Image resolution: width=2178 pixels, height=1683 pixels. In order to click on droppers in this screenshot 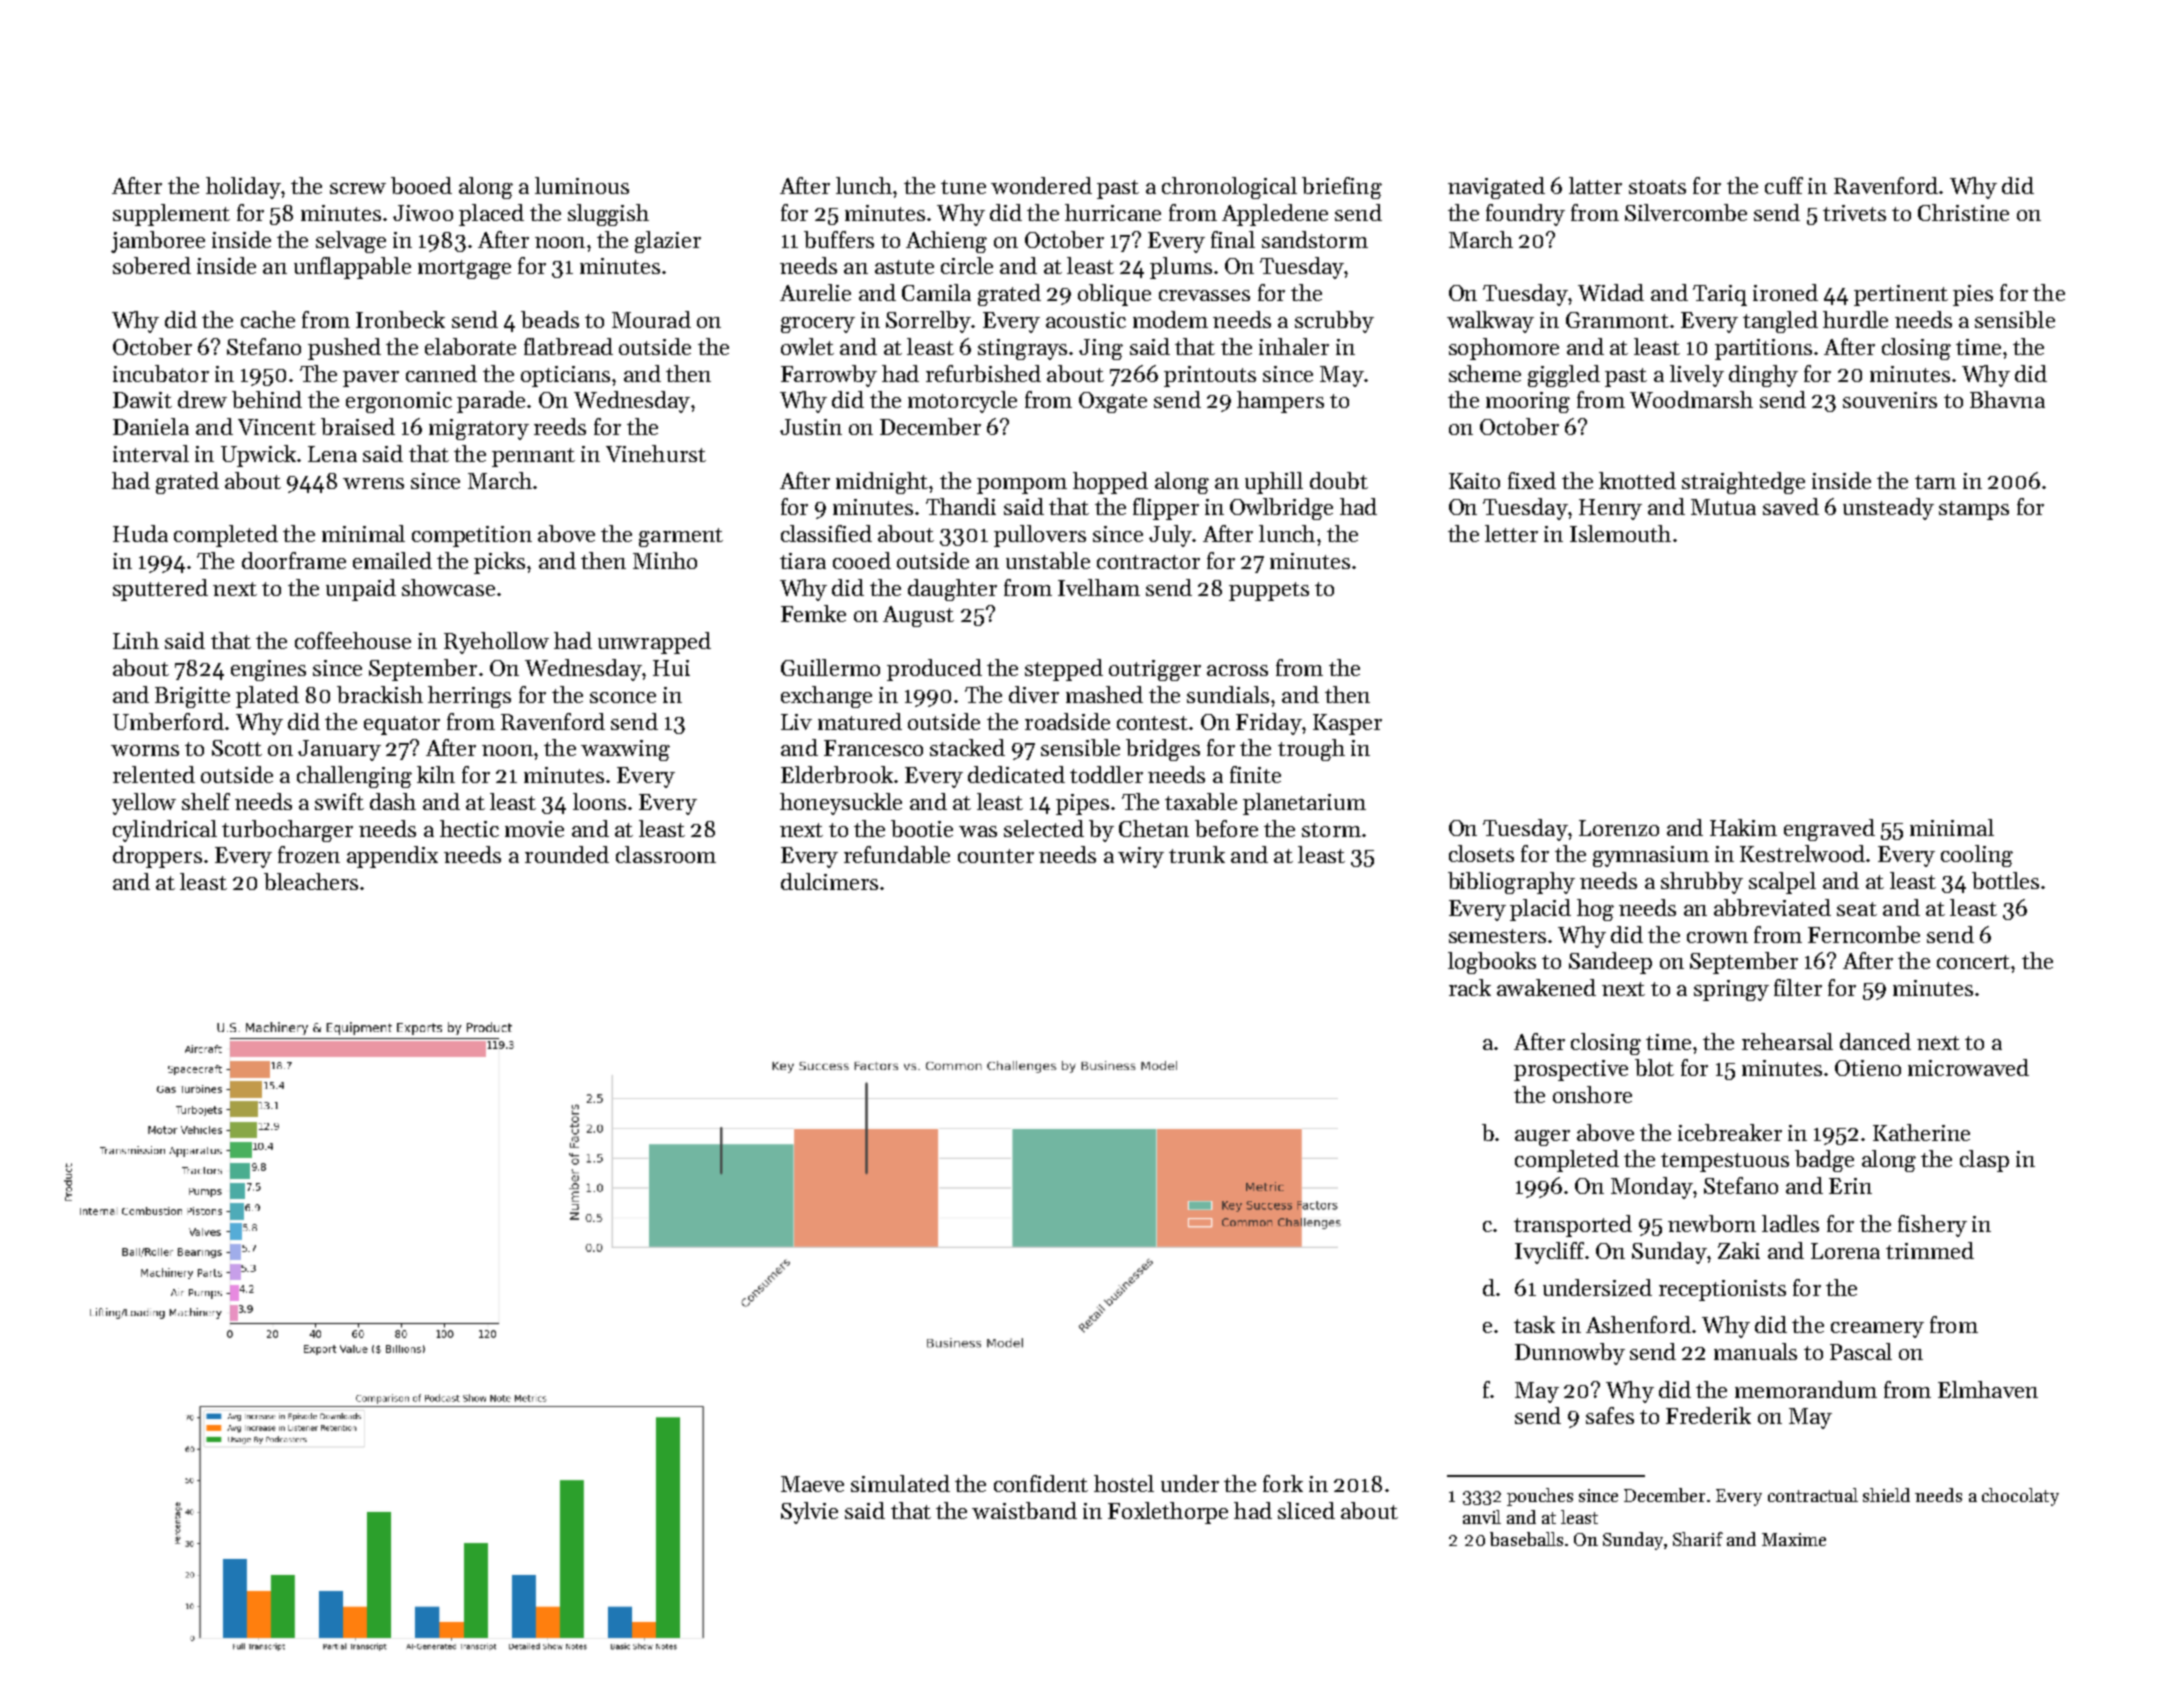, I will do `click(157, 857)`.
